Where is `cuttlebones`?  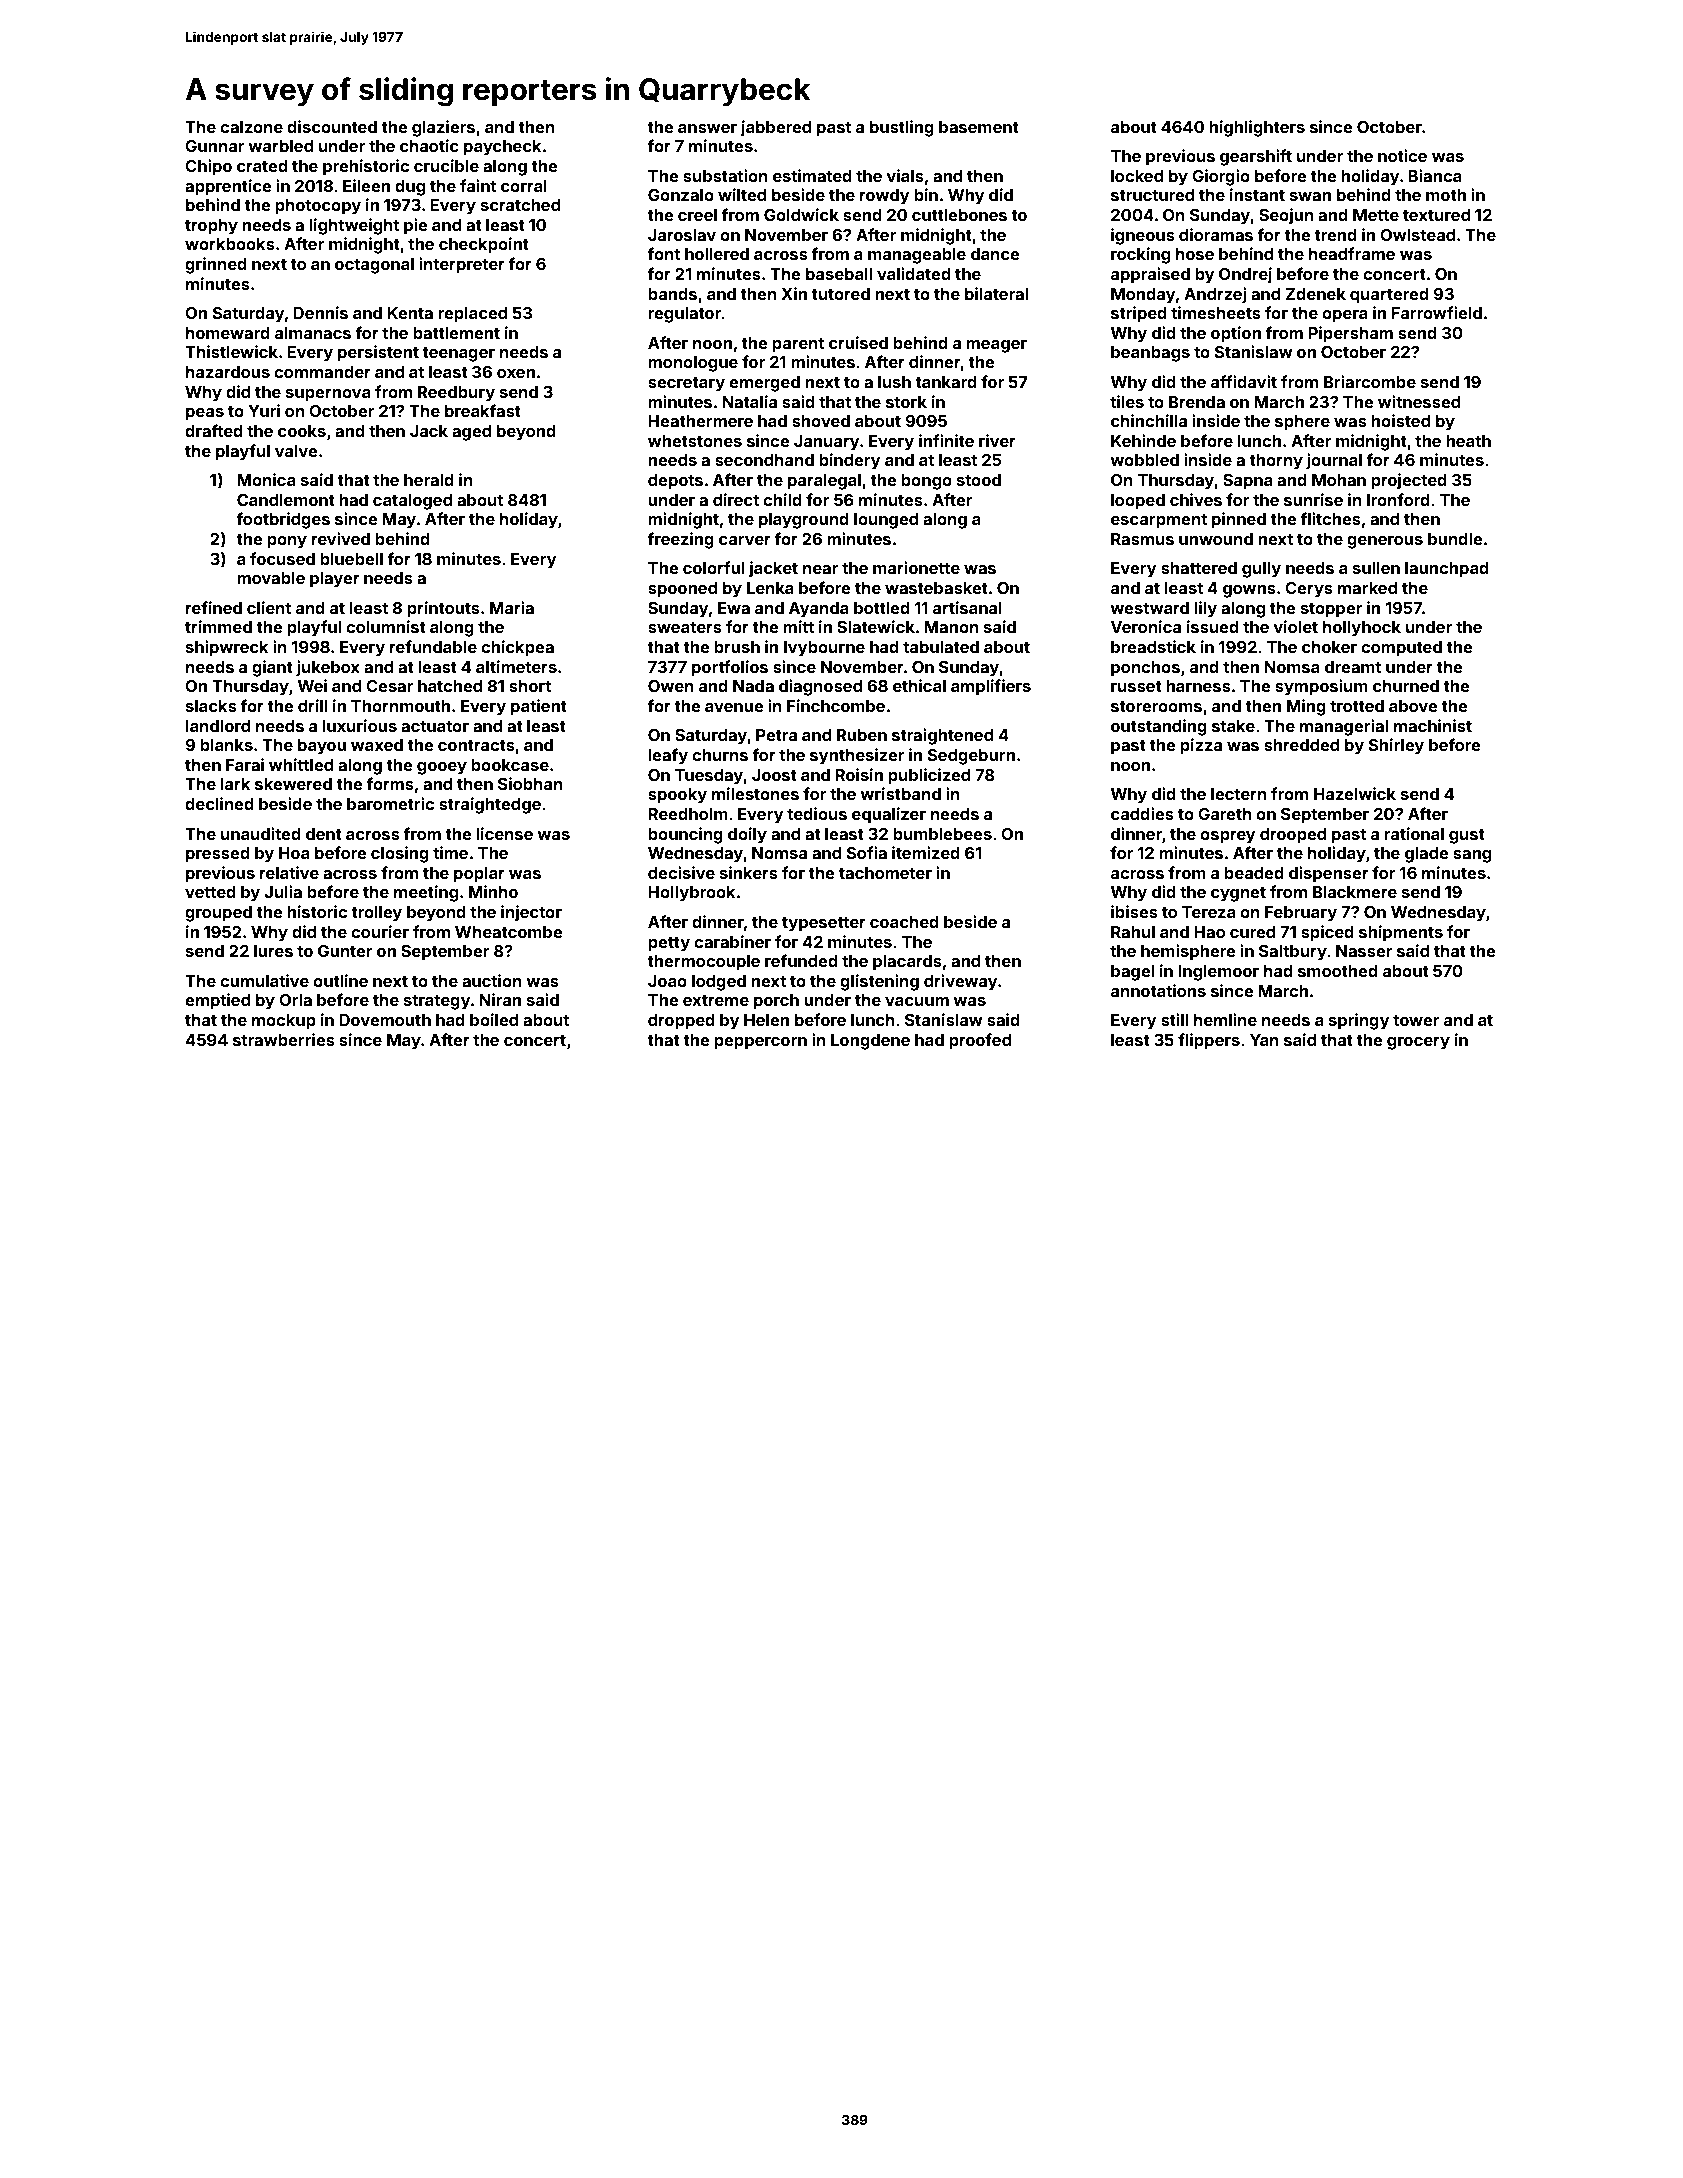
cuttlebones is located at coordinates (959, 215).
